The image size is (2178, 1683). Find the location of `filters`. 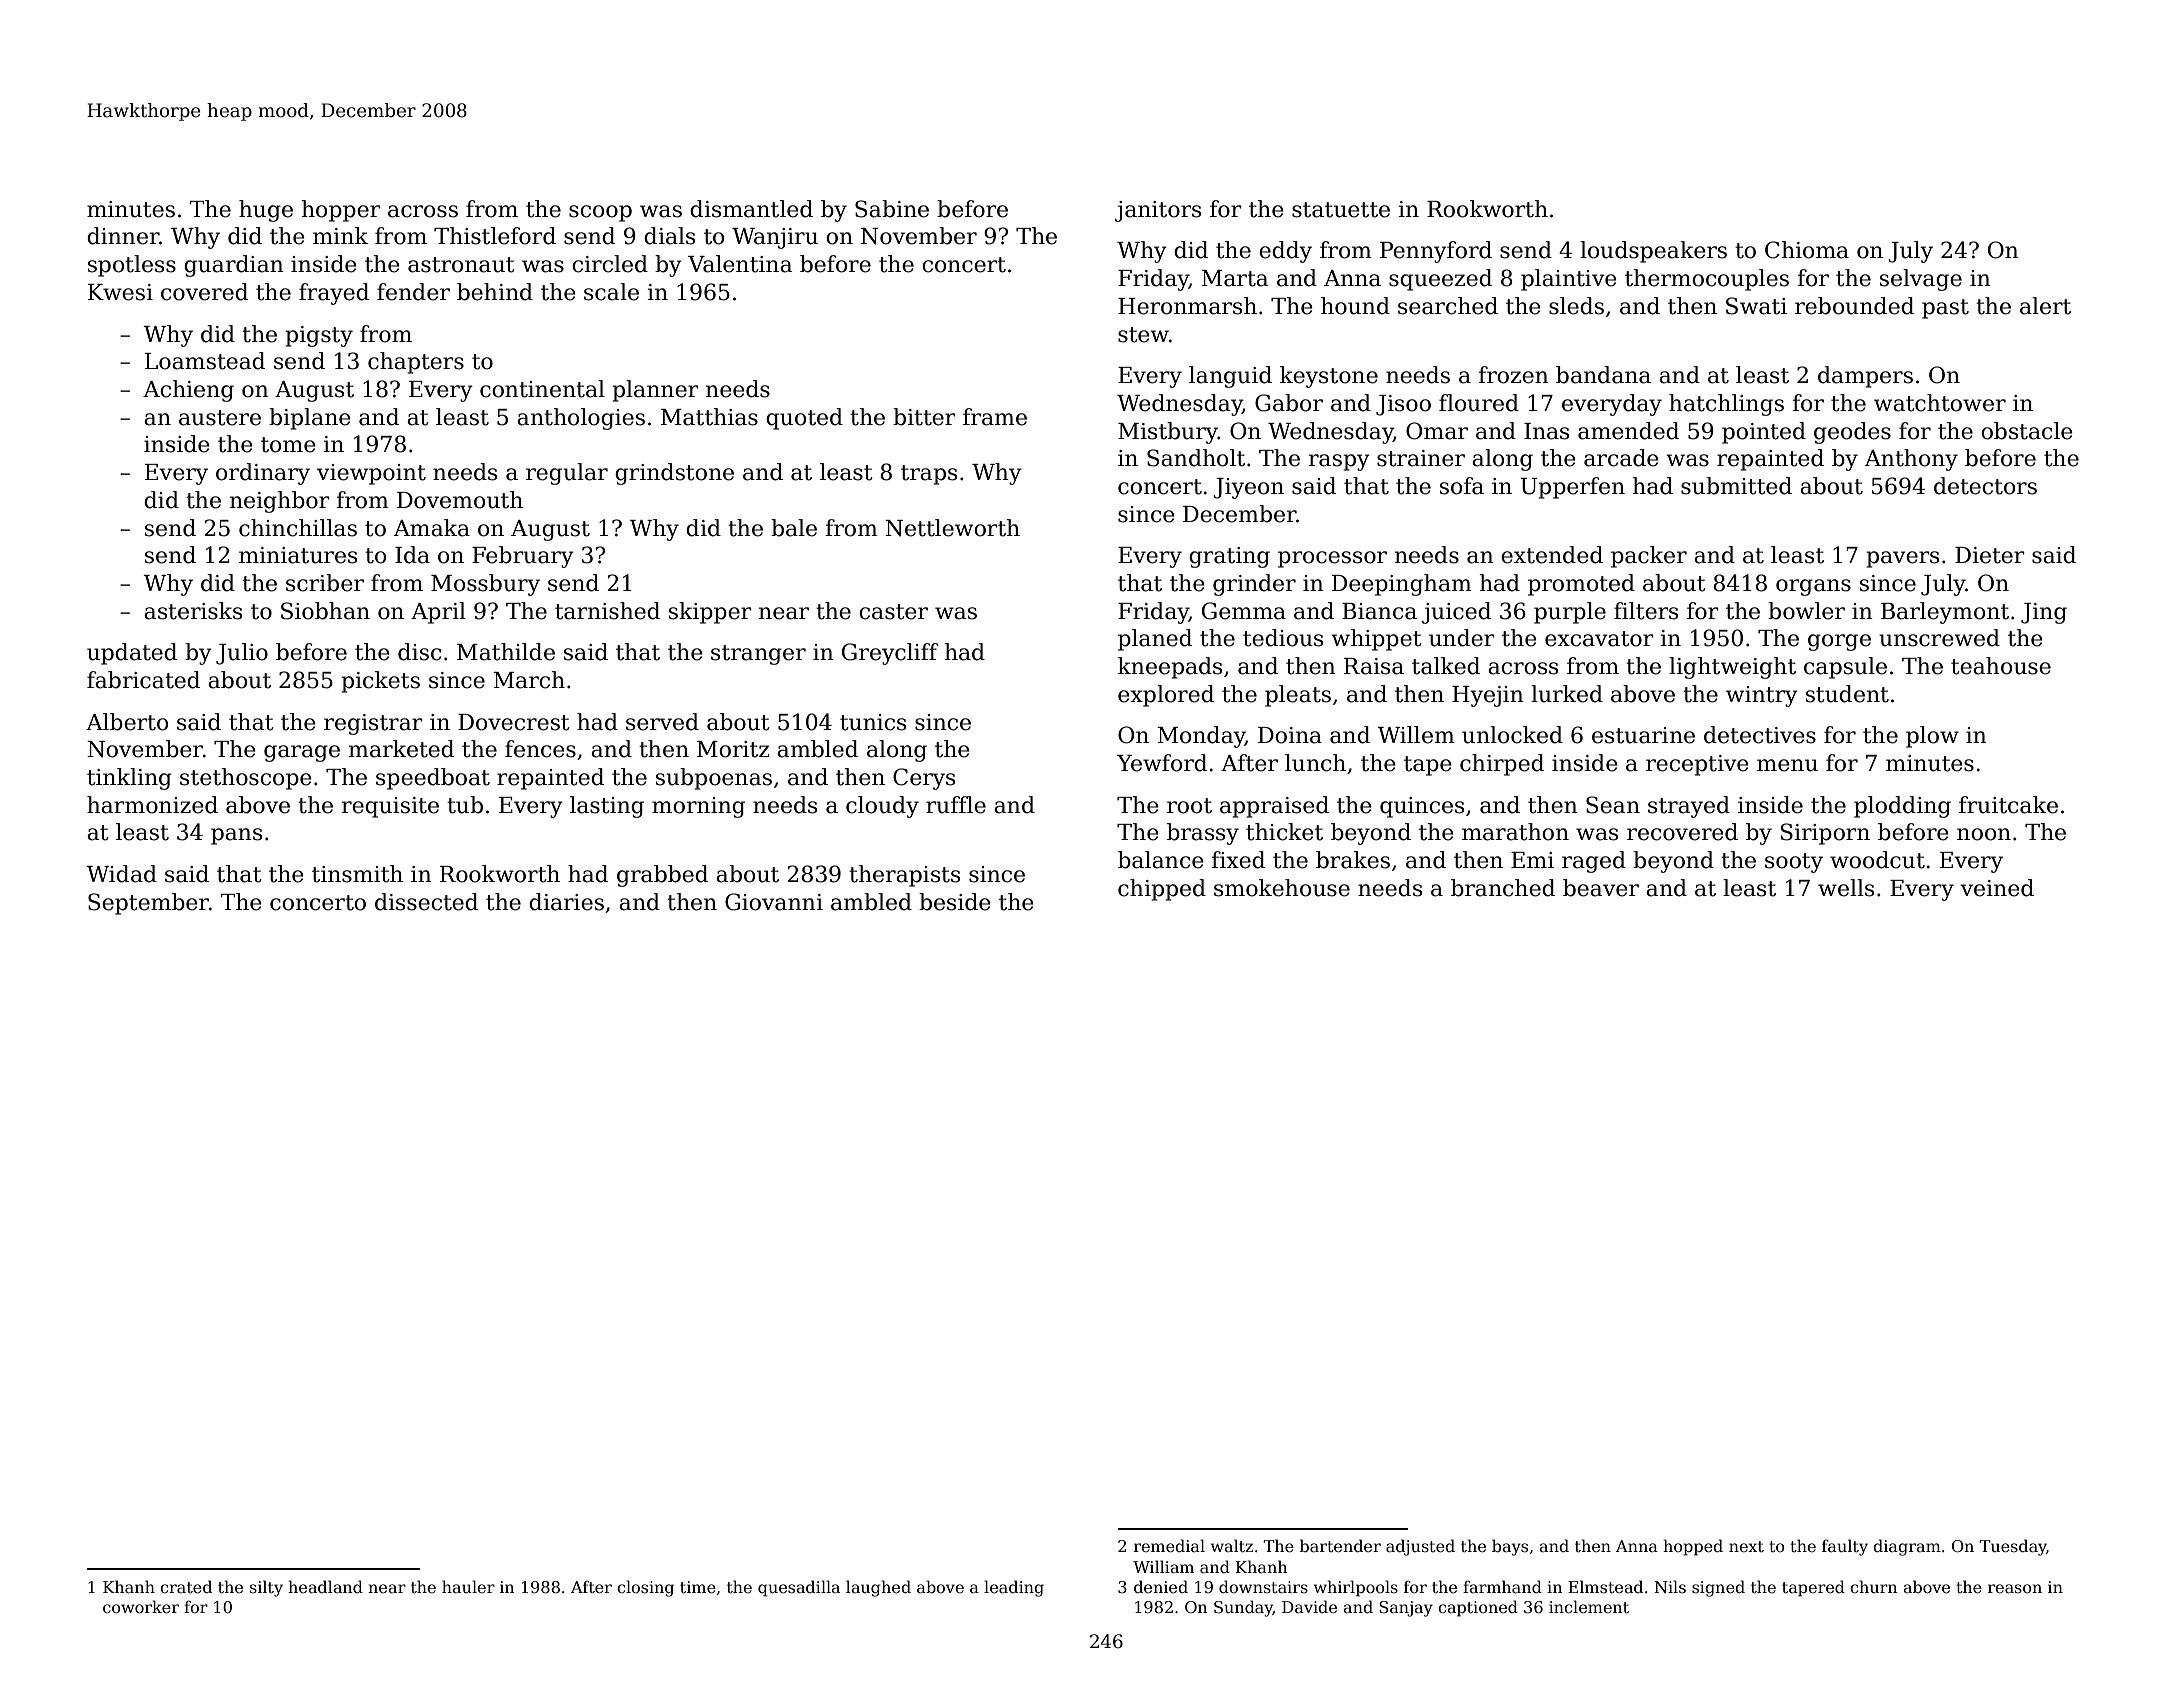

filters is located at coordinates (1646, 611).
